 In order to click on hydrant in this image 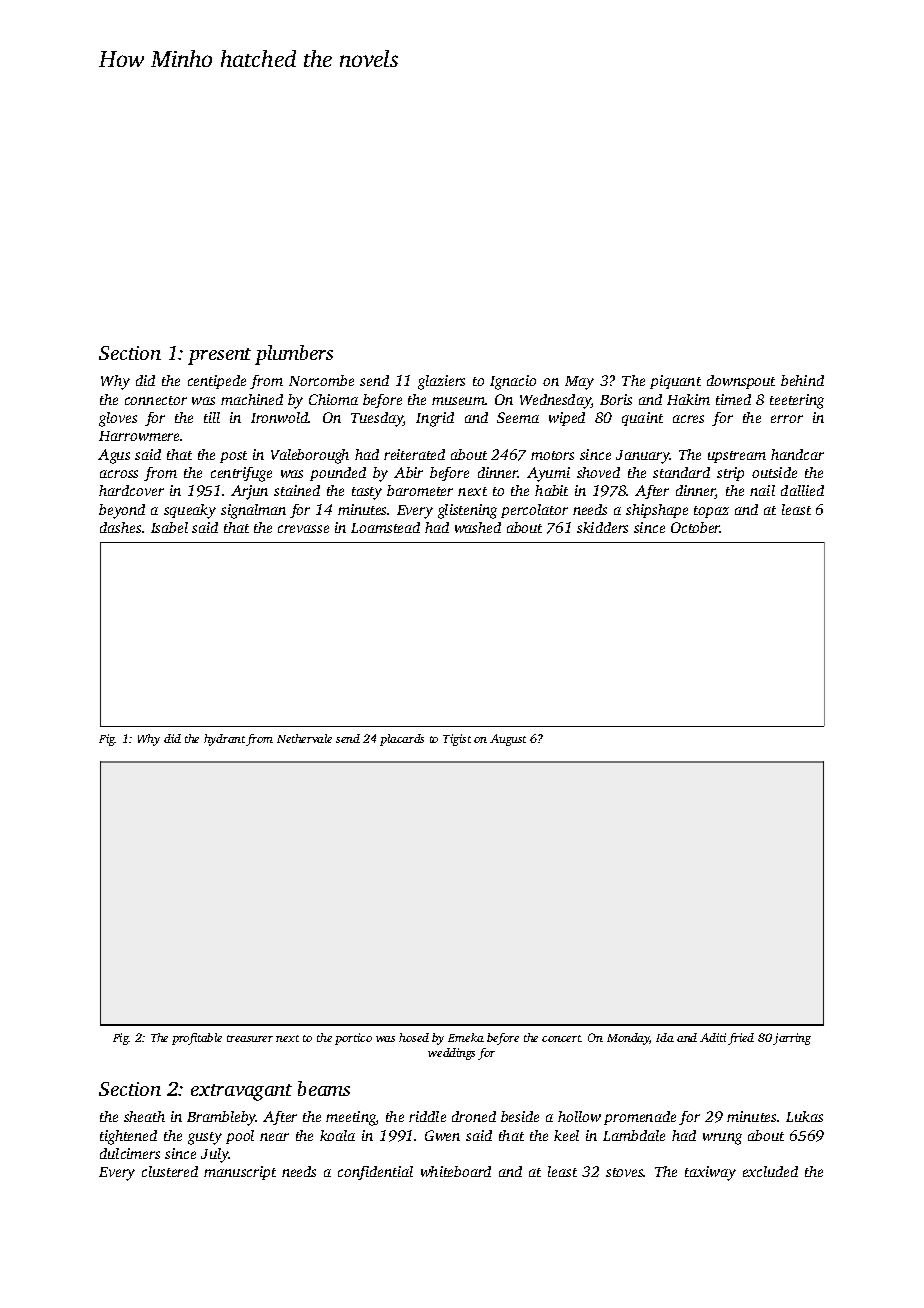, I will do `click(224, 740)`.
